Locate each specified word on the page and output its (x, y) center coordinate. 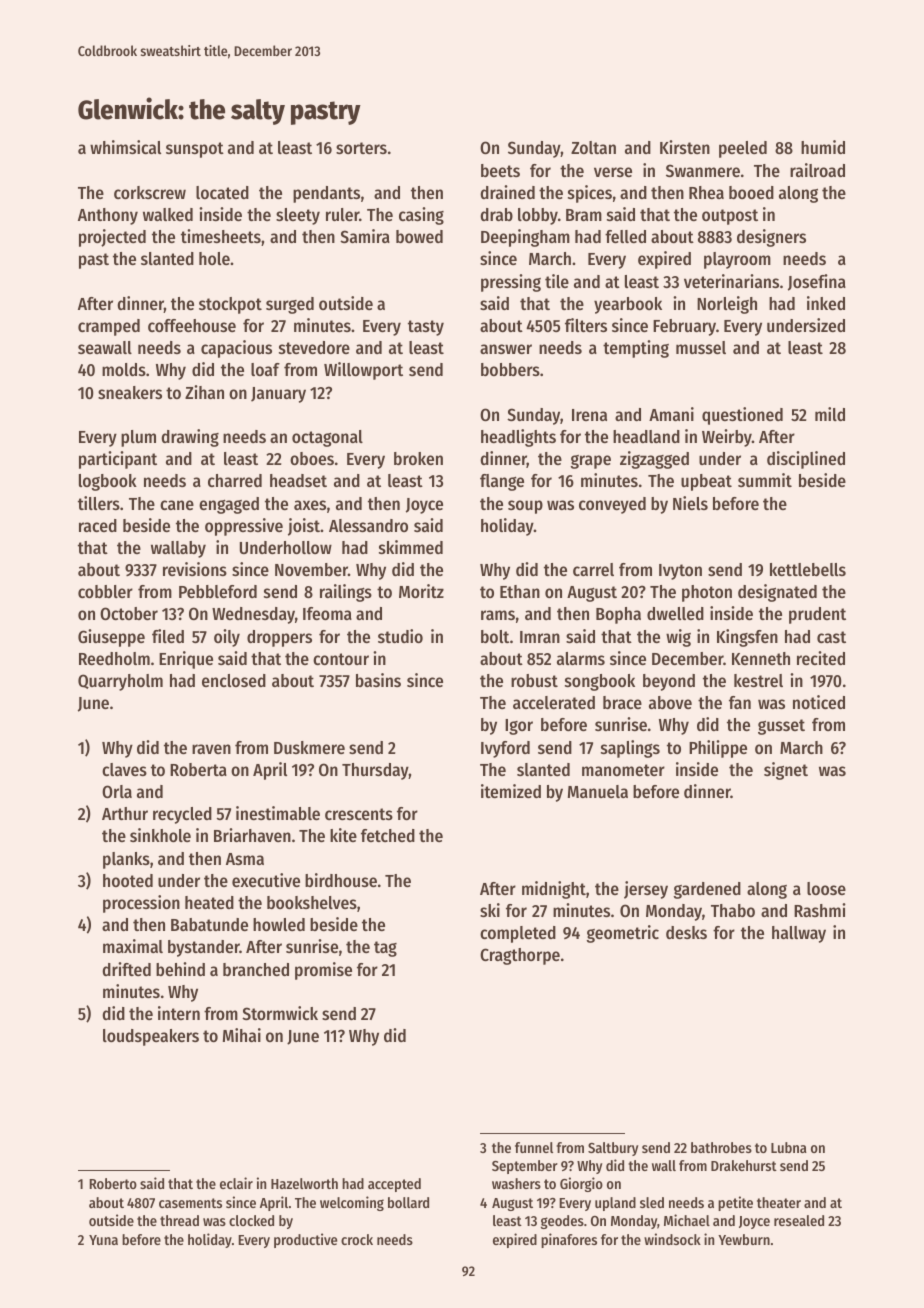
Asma (245, 859)
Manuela (598, 791)
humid (823, 147)
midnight (554, 890)
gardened (707, 890)
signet (786, 771)
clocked (251, 1220)
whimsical (125, 147)
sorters (361, 148)
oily (227, 638)
